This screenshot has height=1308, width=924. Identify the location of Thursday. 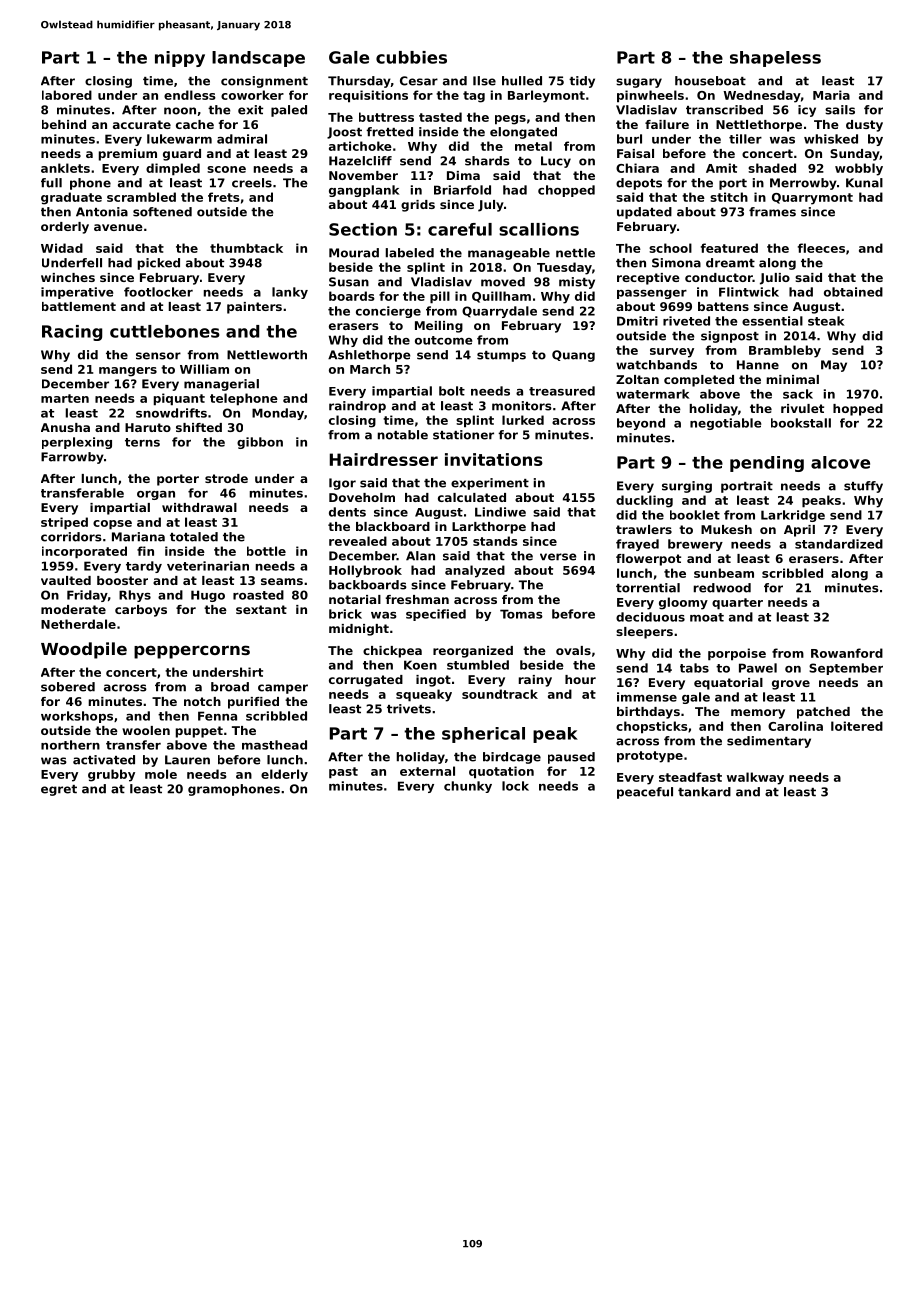
(359, 82).
